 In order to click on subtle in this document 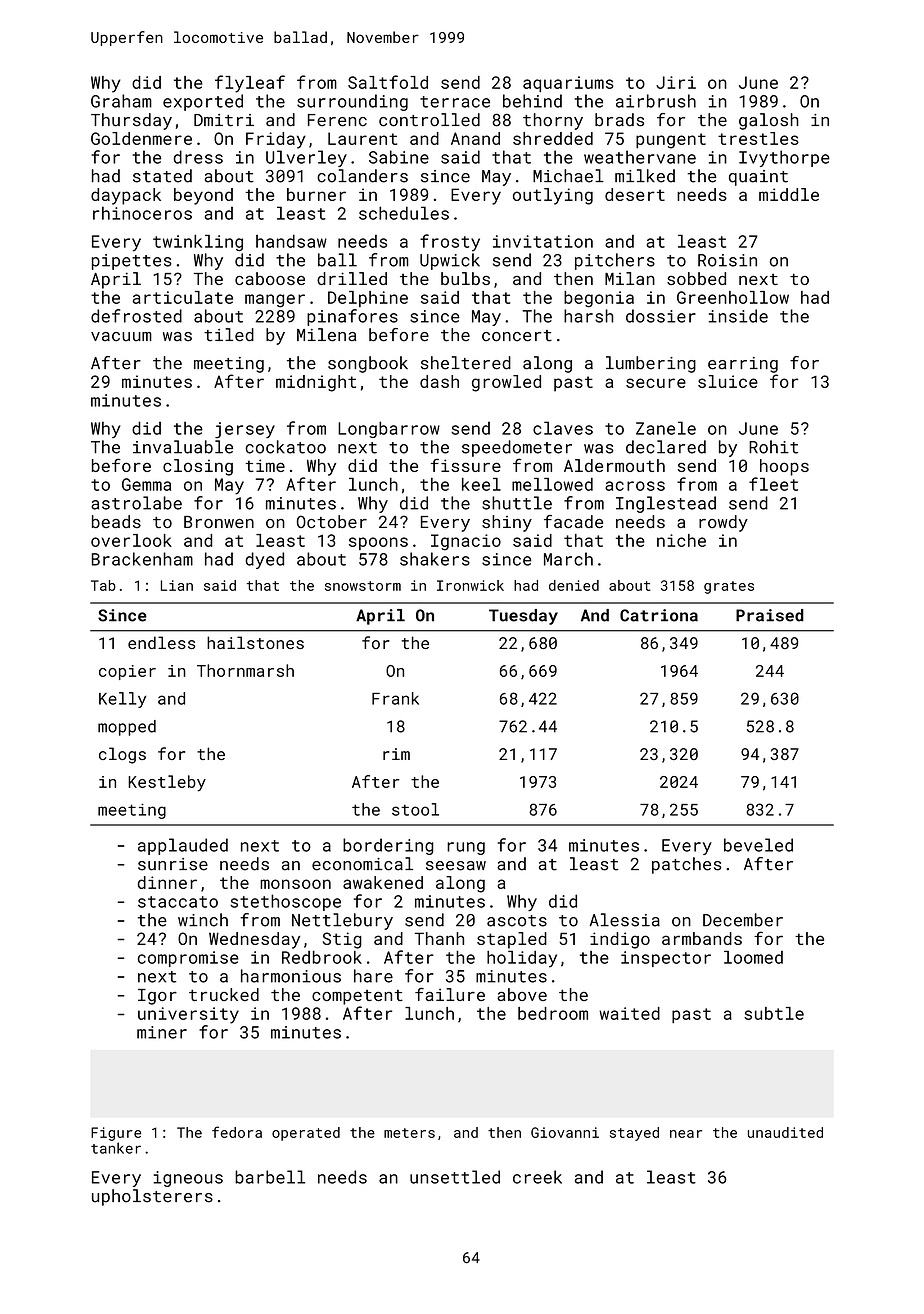, I will do `click(774, 1013)`.
